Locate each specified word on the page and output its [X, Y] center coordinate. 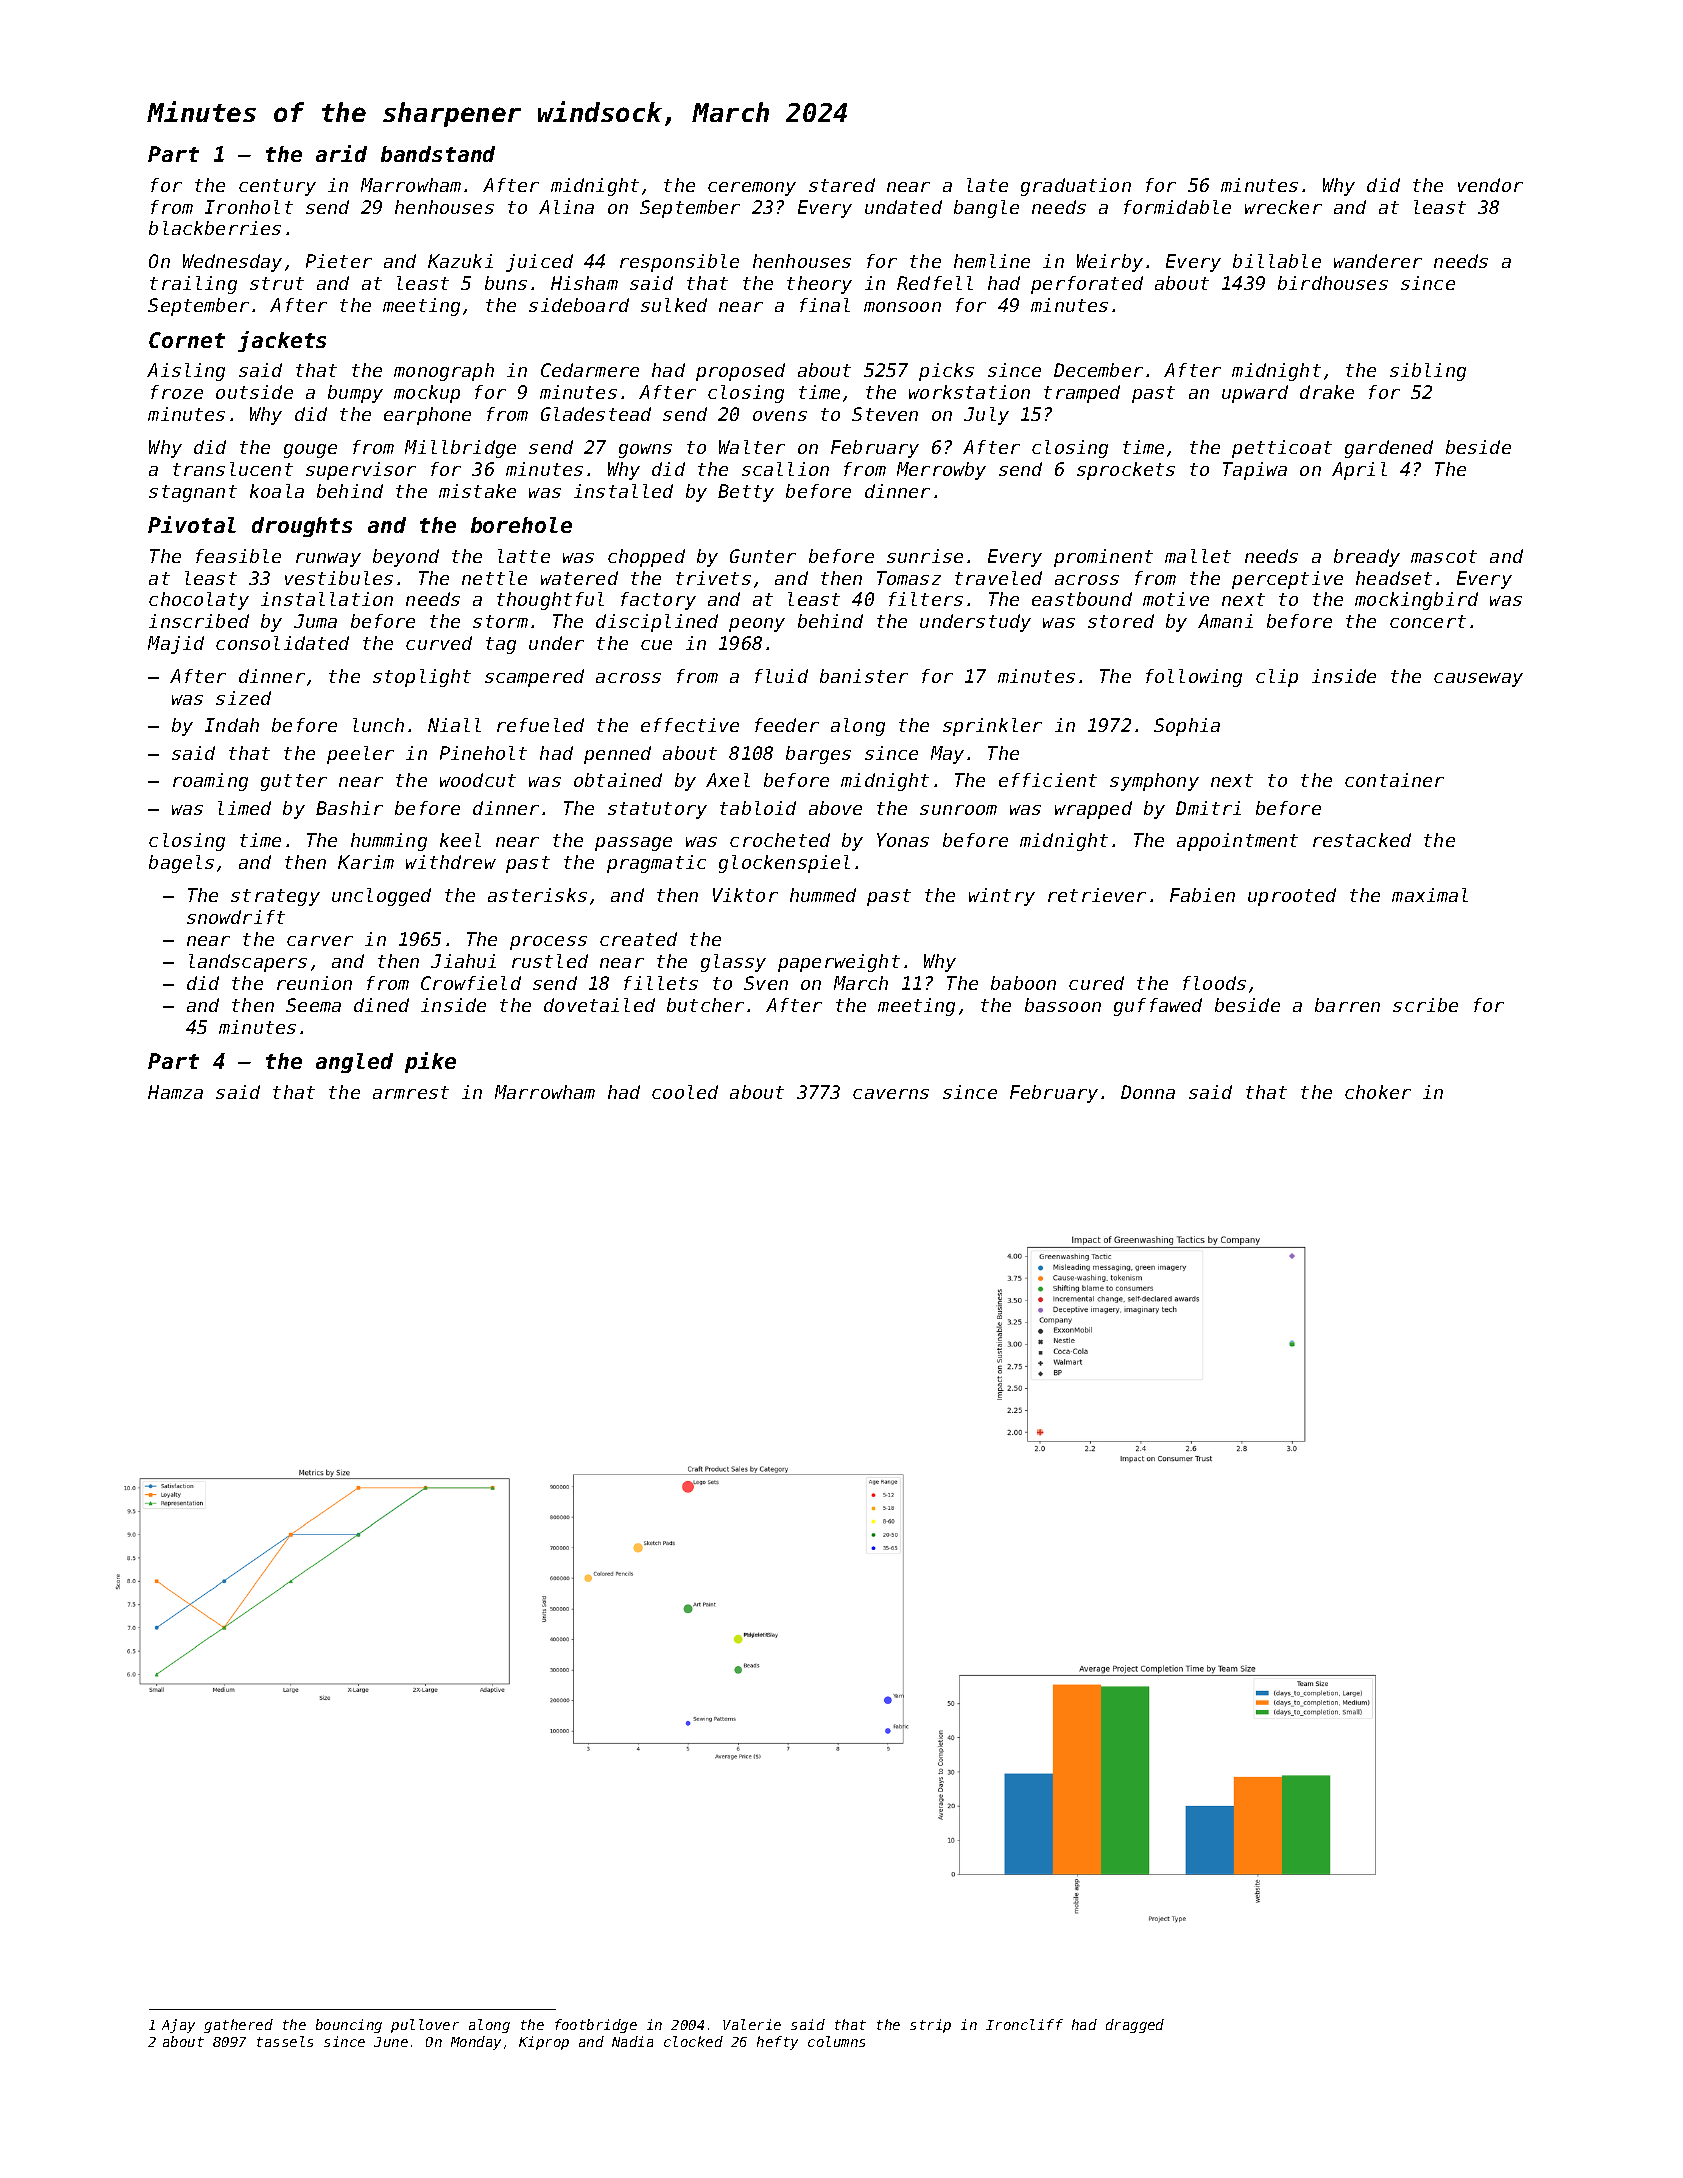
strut [277, 283]
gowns [645, 451]
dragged [1135, 2026]
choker [1378, 1092]
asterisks [537, 895]
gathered [238, 2026]
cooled [685, 1092]
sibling [1428, 372]
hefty [777, 2043]
